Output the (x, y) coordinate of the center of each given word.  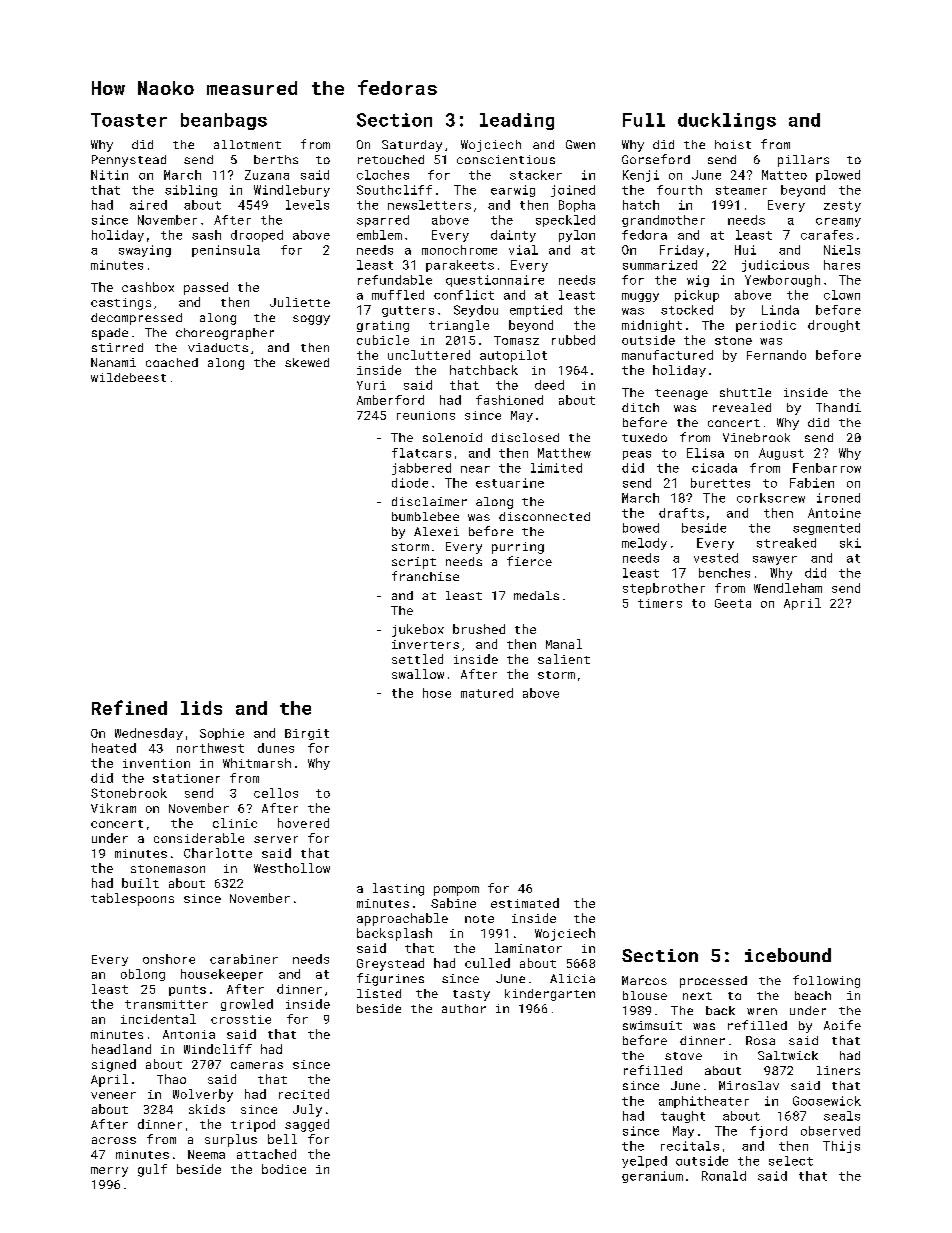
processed (713, 982)
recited (304, 1094)
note (479, 919)
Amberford (390, 400)
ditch (640, 407)
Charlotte (218, 853)
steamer (741, 190)
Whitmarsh (257, 763)
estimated (525, 903)
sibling (191, 191)
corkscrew (771, 498)
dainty (513, 236)
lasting (398, 889)
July (307, 1110)
